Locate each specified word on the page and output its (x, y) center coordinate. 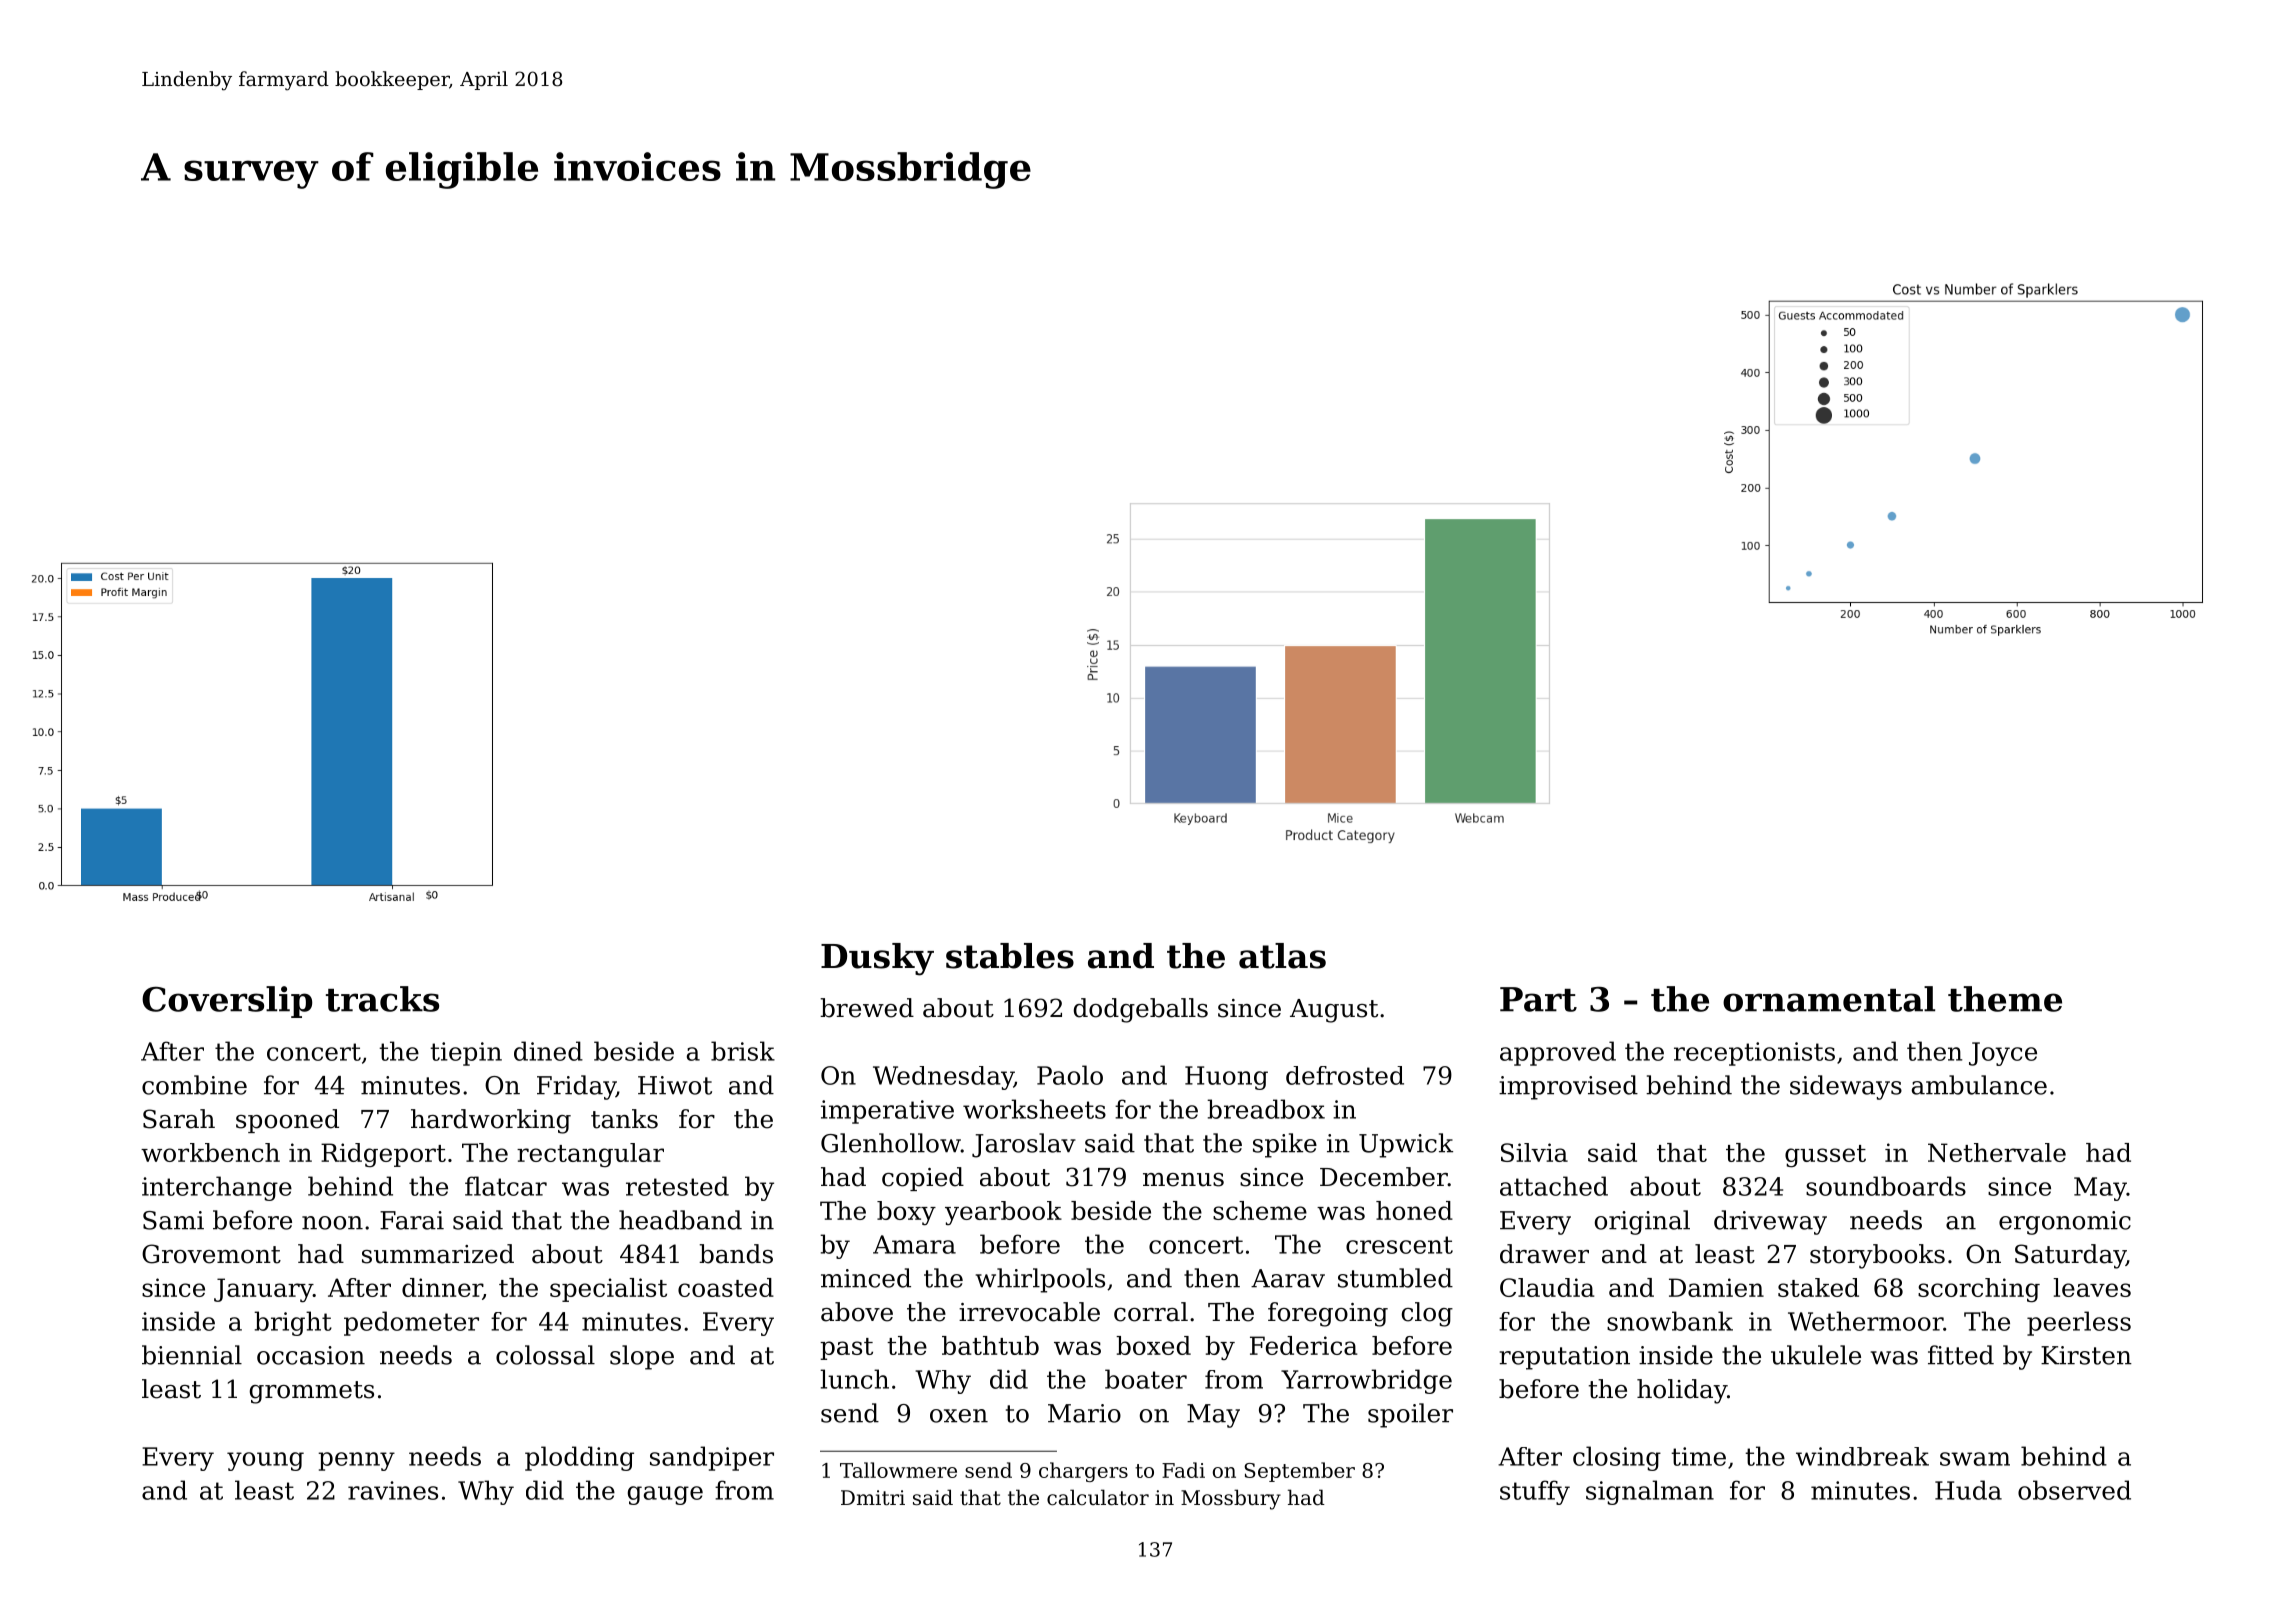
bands (736, 1254)
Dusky (877, 959)
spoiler (1410, 1415)
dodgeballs (1141, 1010)
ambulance (1979, 1085)
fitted (1961, 1355)
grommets (312, 1392)
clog (1427, 1314)
